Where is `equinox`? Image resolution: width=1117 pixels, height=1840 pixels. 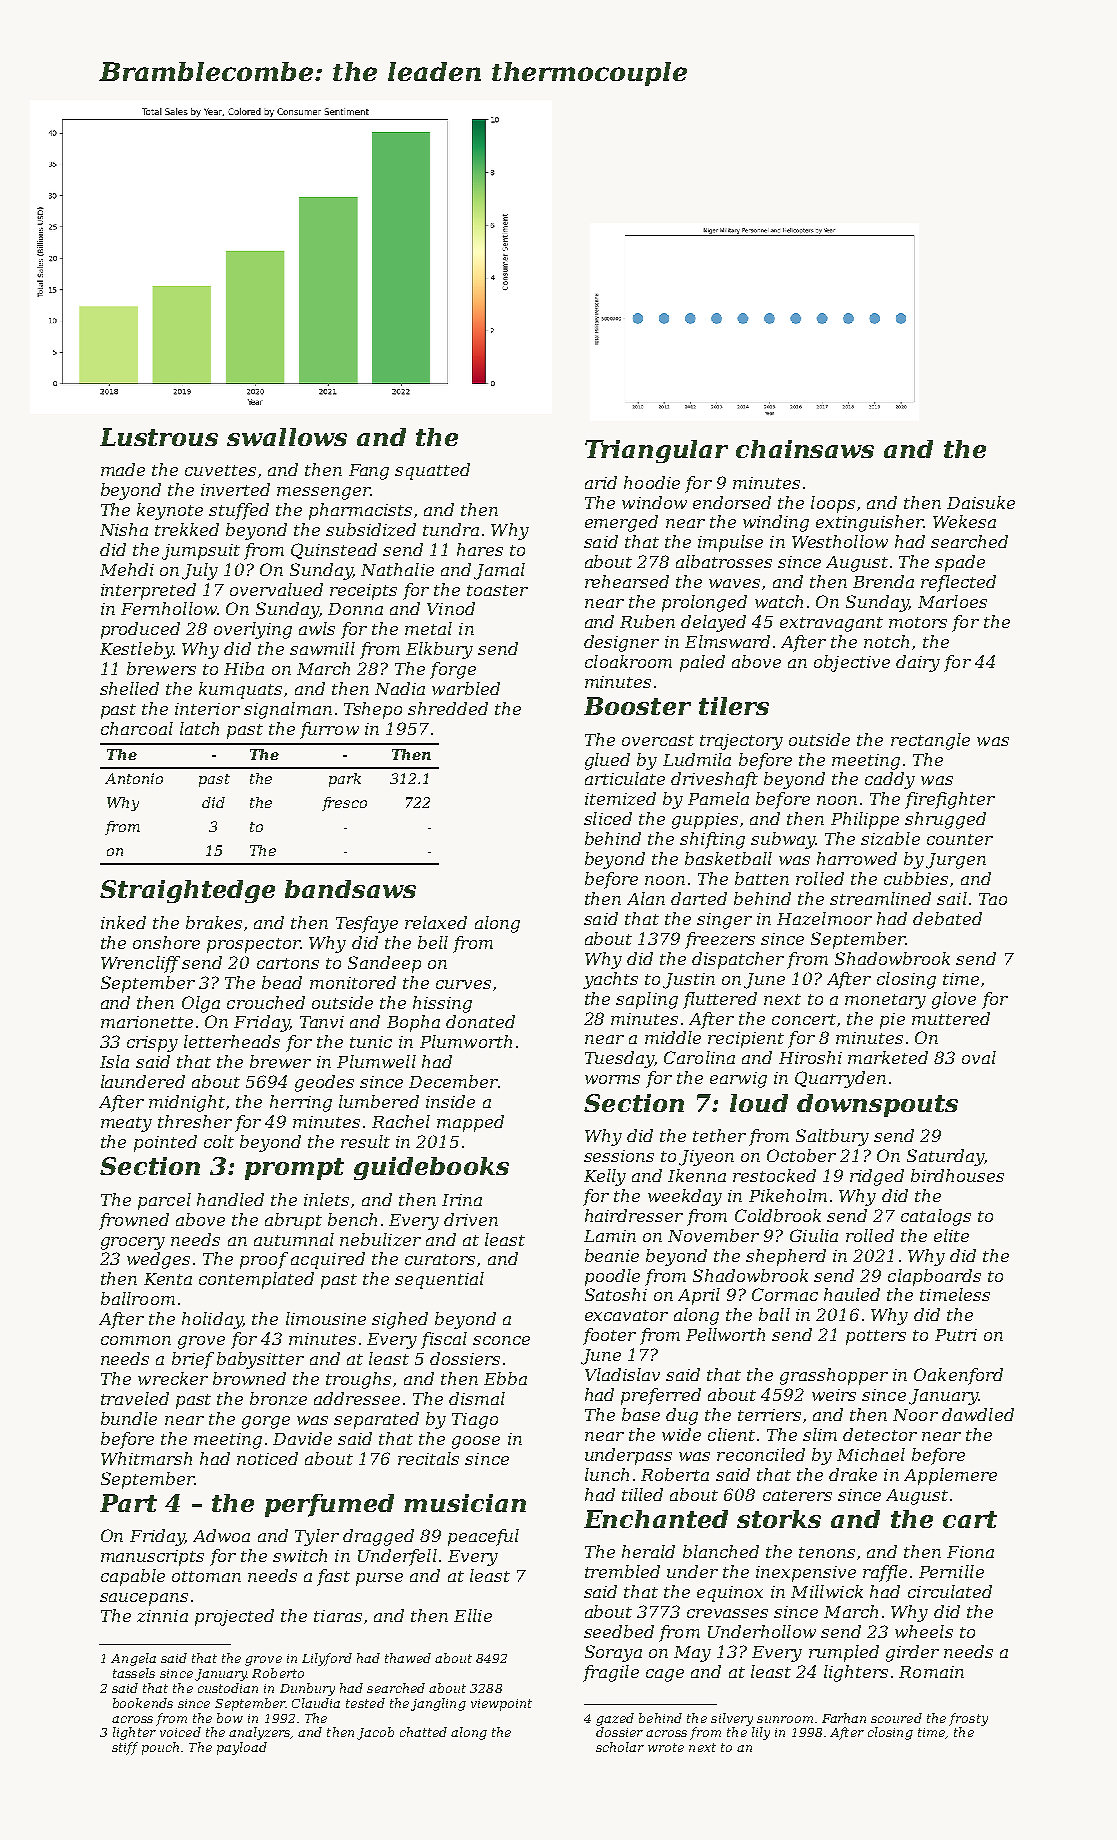
equinox is located at coordinates (730, 1594).
